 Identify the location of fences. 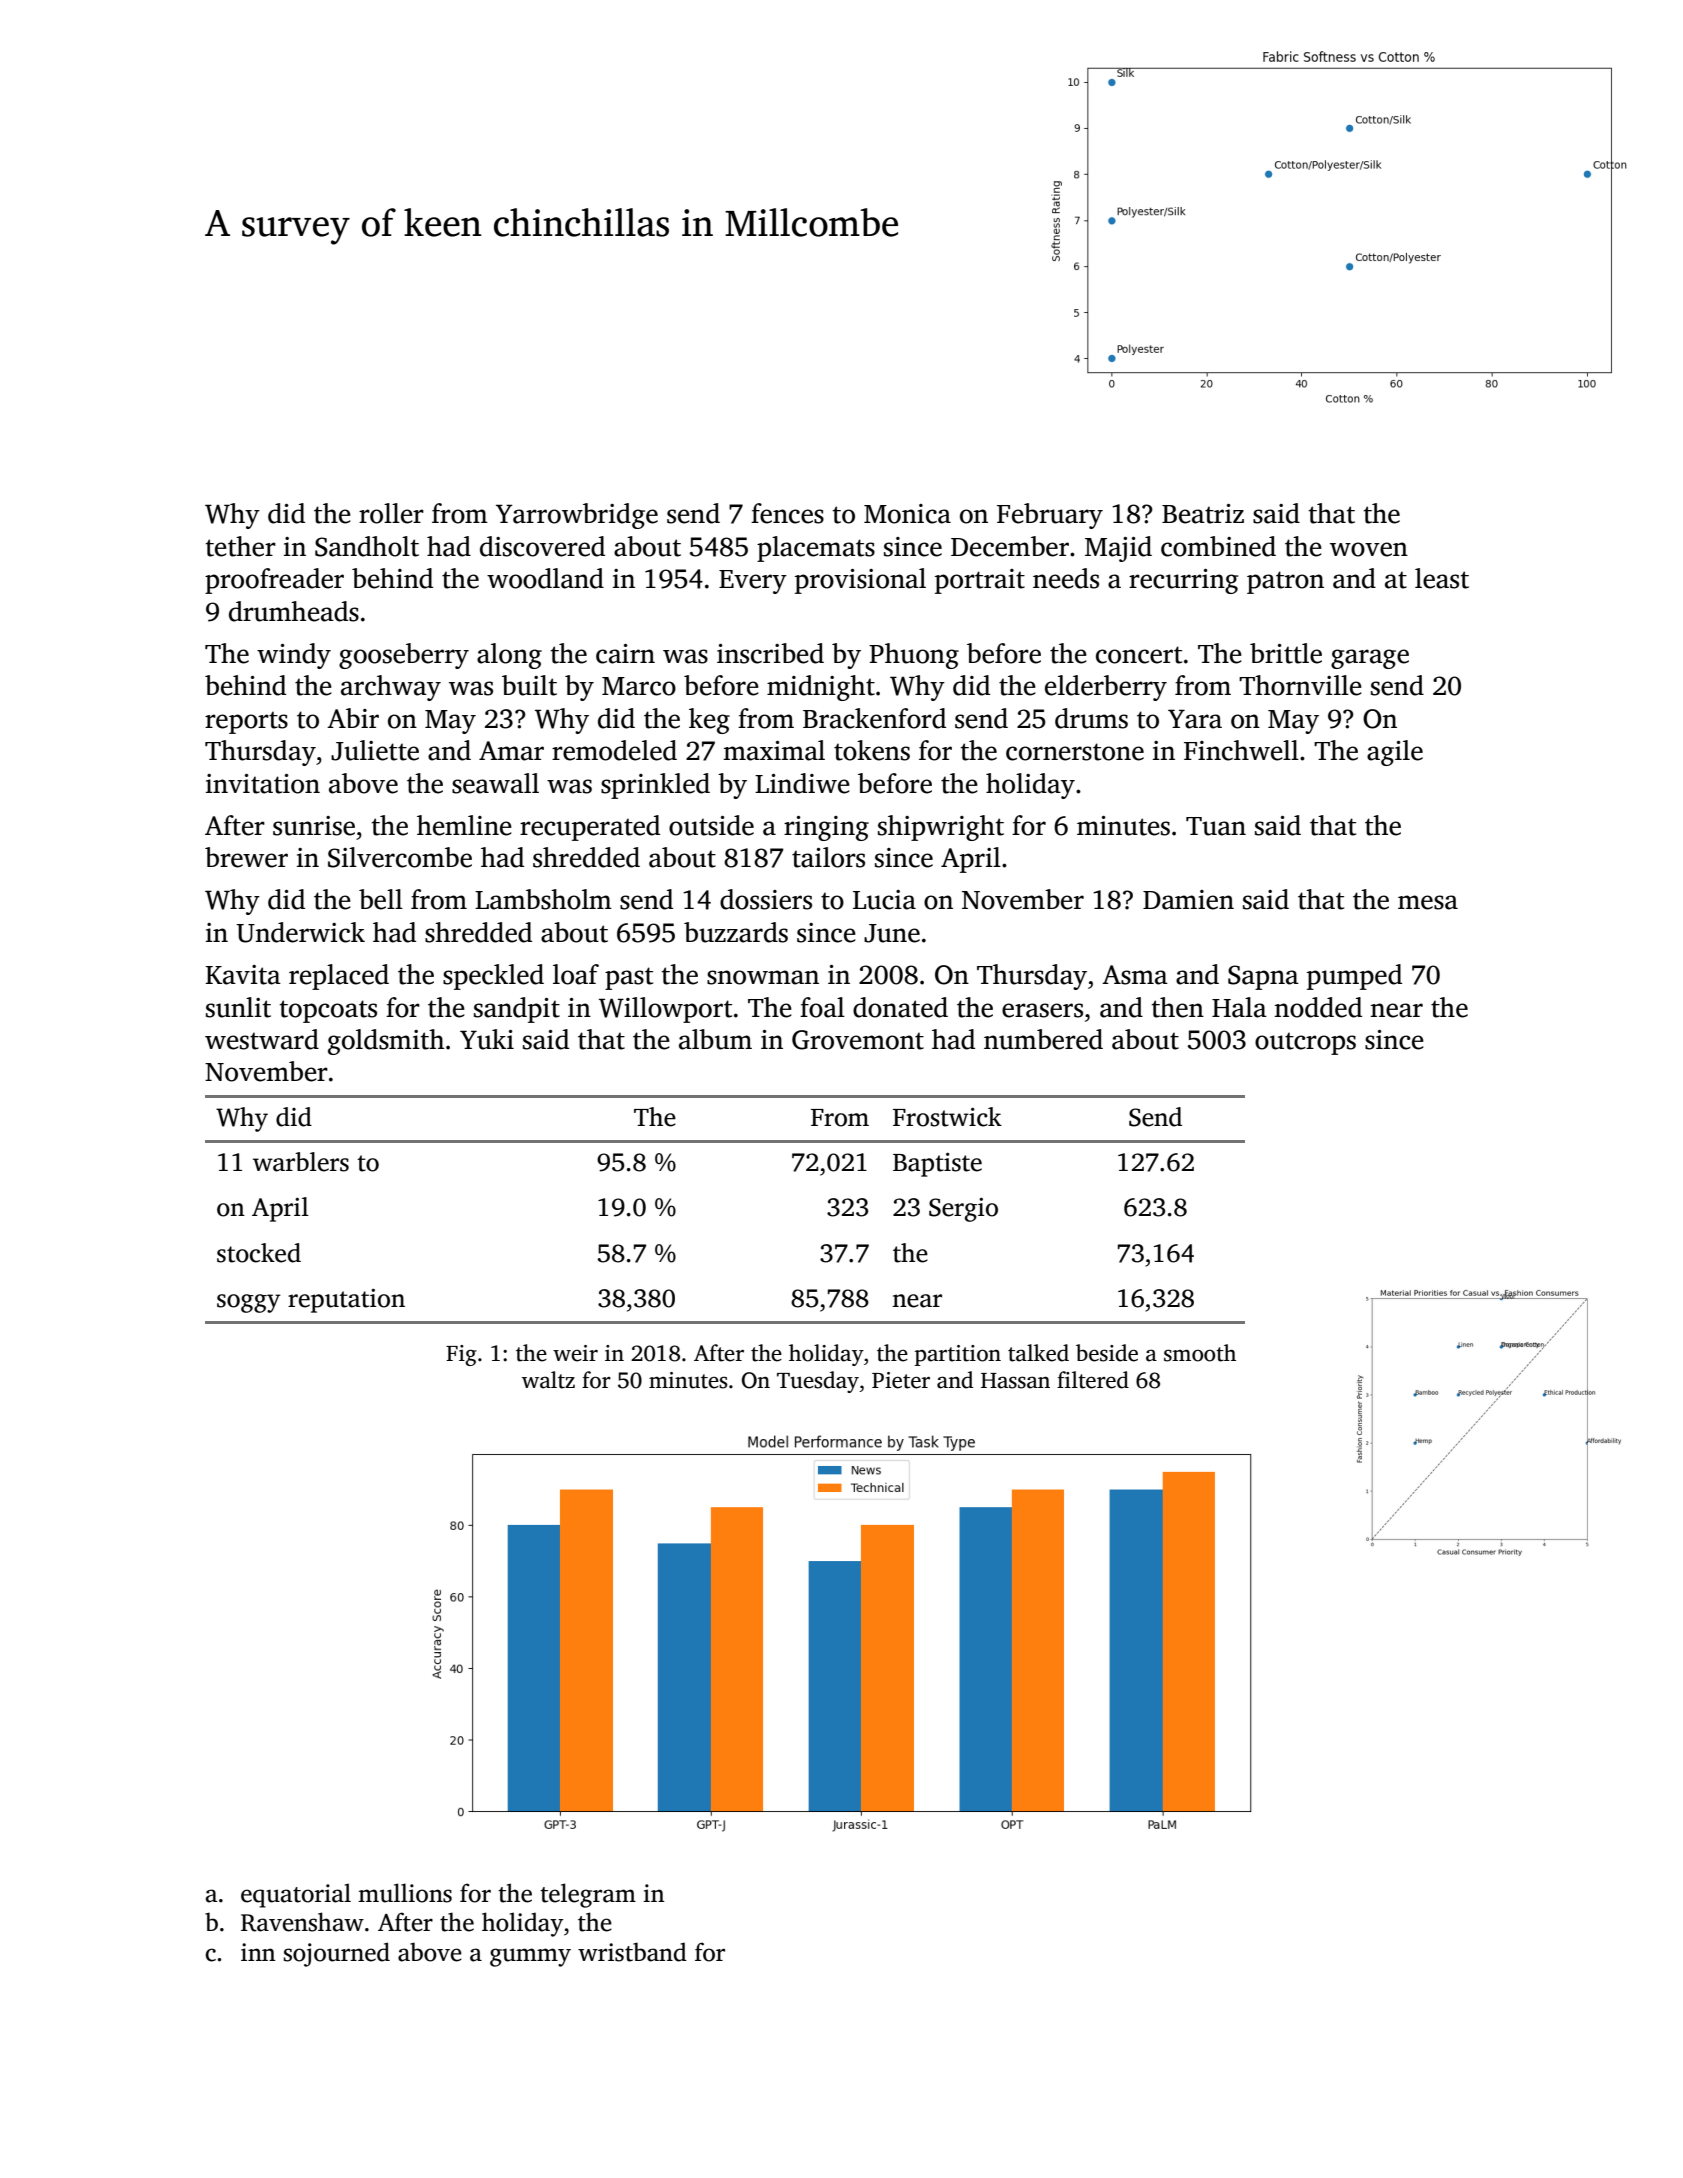
(787, 513).
